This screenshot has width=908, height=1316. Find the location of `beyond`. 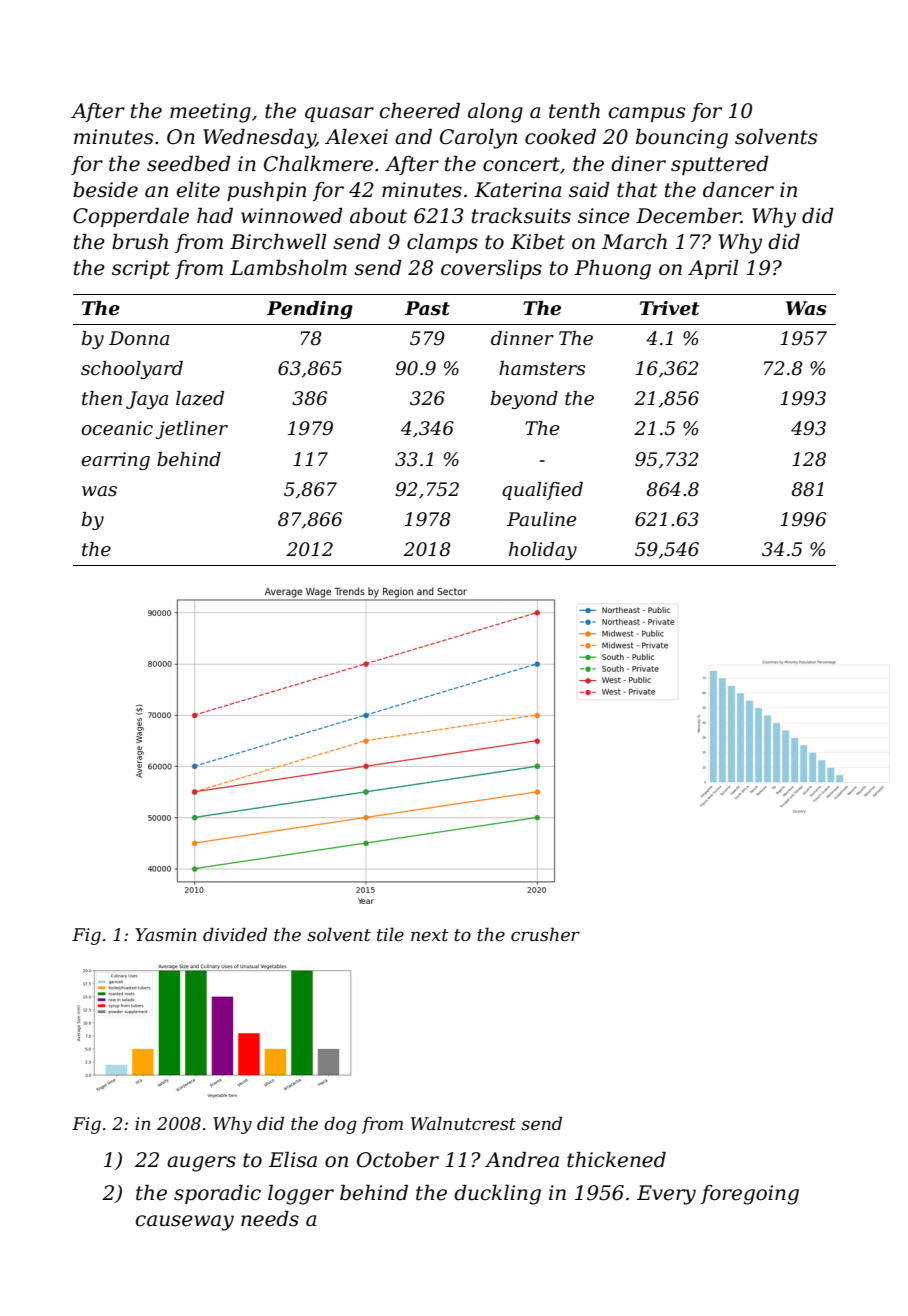

beyond is located at coordinates (524, 400).
